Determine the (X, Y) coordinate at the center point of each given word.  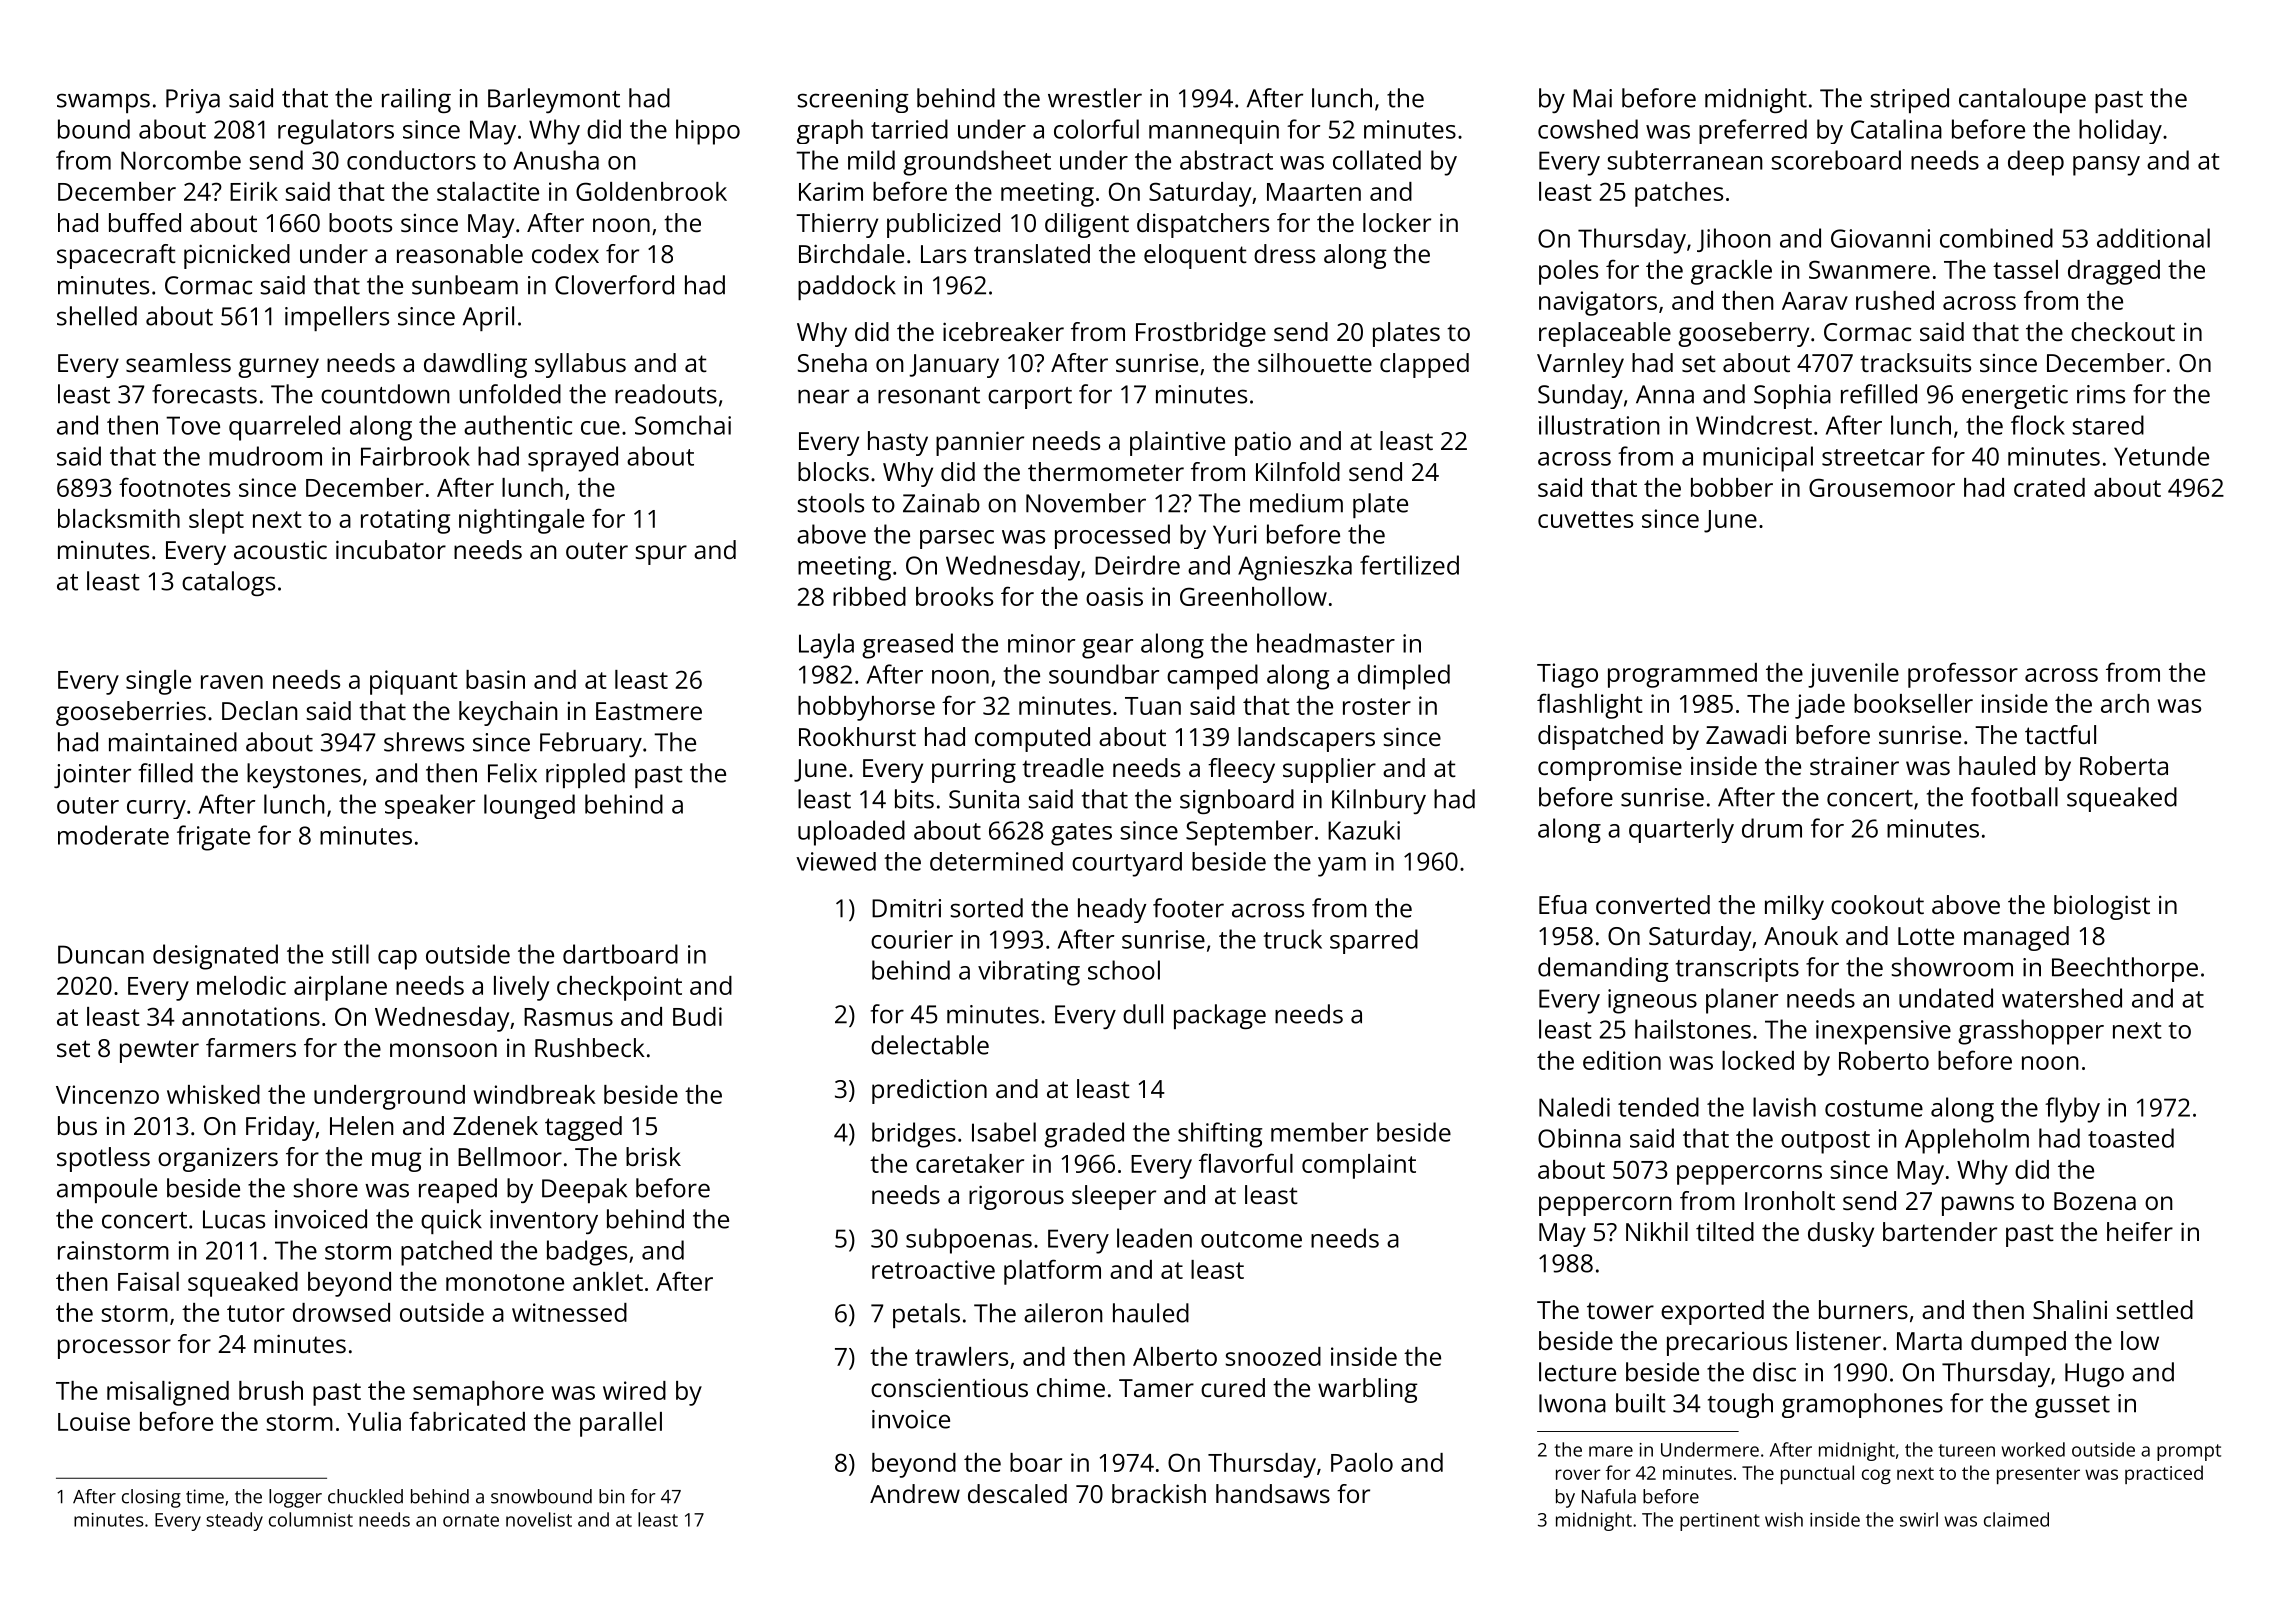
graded (1084, 1135)
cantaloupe (2022, 100)
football (2014, 797)
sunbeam (465, 285)
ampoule (107, 1190)
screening (853, 101)
